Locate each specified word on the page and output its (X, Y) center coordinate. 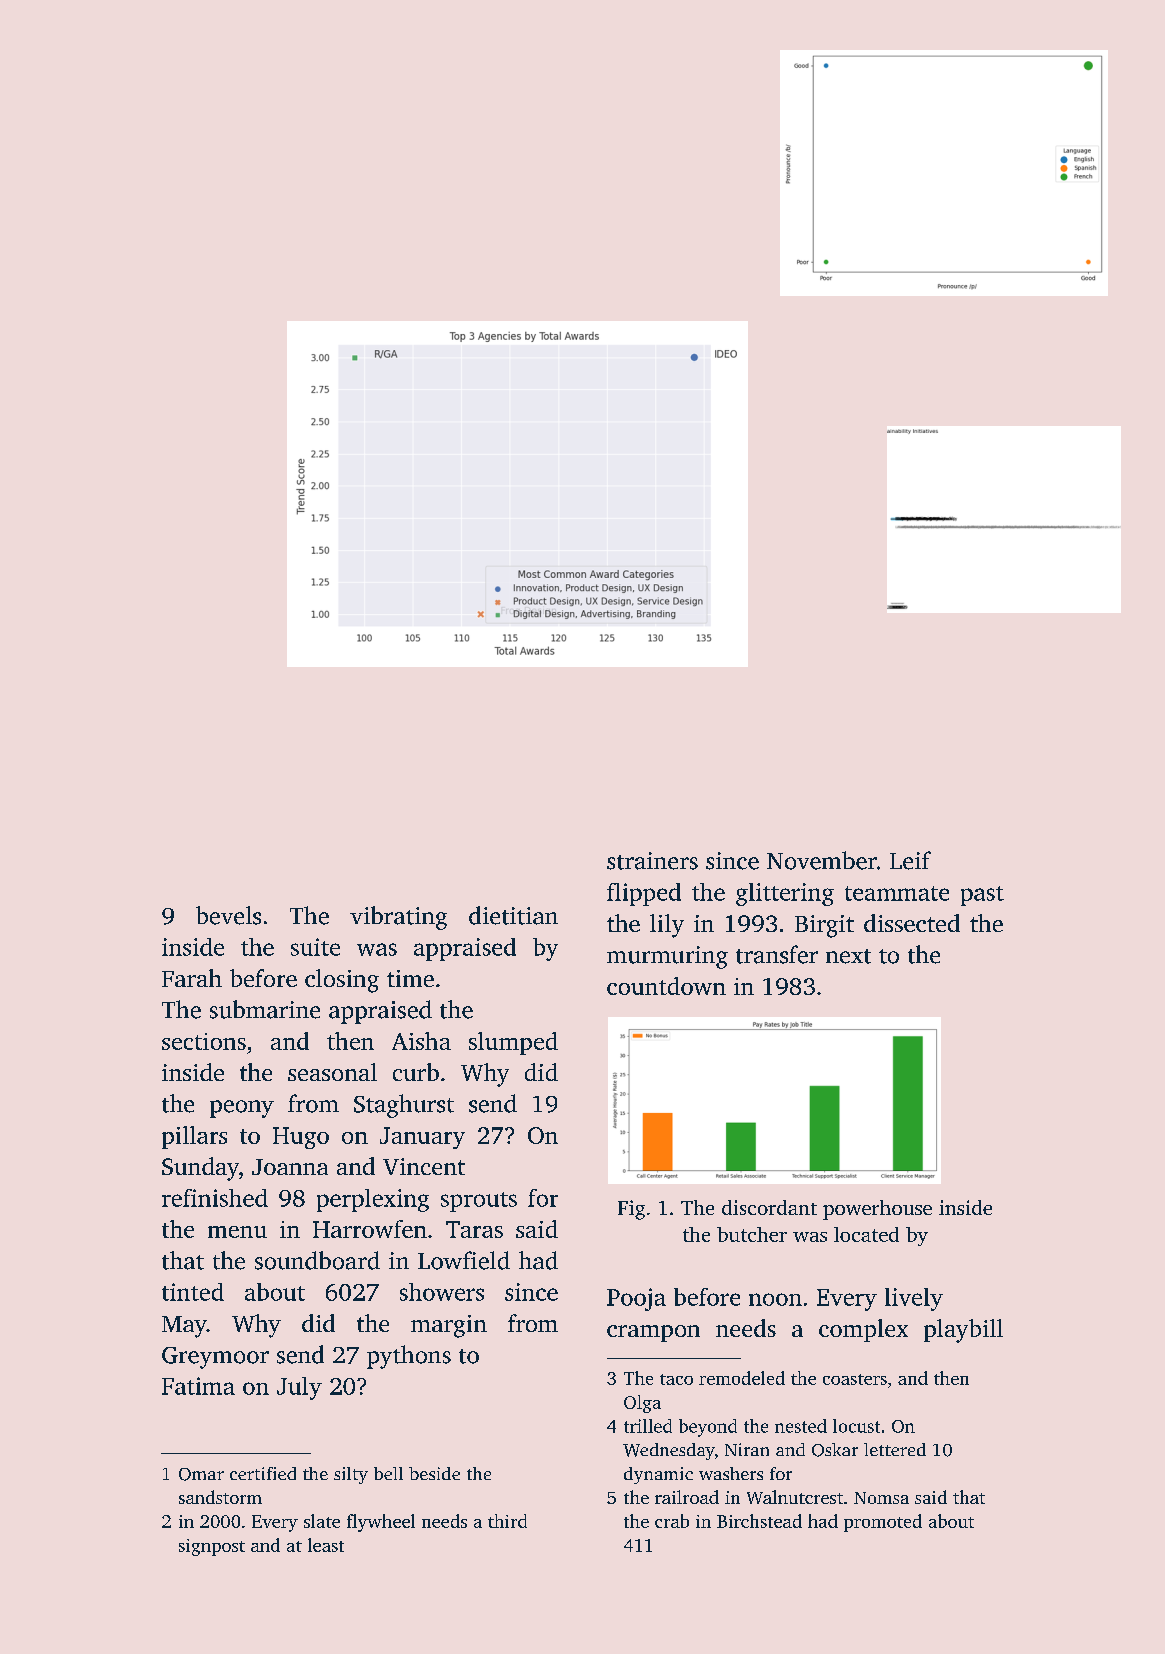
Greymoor (215, 1358)
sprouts (479, 1202)
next (848, 956)
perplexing (373, 1200)
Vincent (424, 1166)
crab (672, 1521)
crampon (653, 1333)
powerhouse (877, 1210)
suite (315, 947)
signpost (212, 1547)
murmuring (667, 957)
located (866, 1234)
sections (204, 1041)
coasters (855, 1379)
